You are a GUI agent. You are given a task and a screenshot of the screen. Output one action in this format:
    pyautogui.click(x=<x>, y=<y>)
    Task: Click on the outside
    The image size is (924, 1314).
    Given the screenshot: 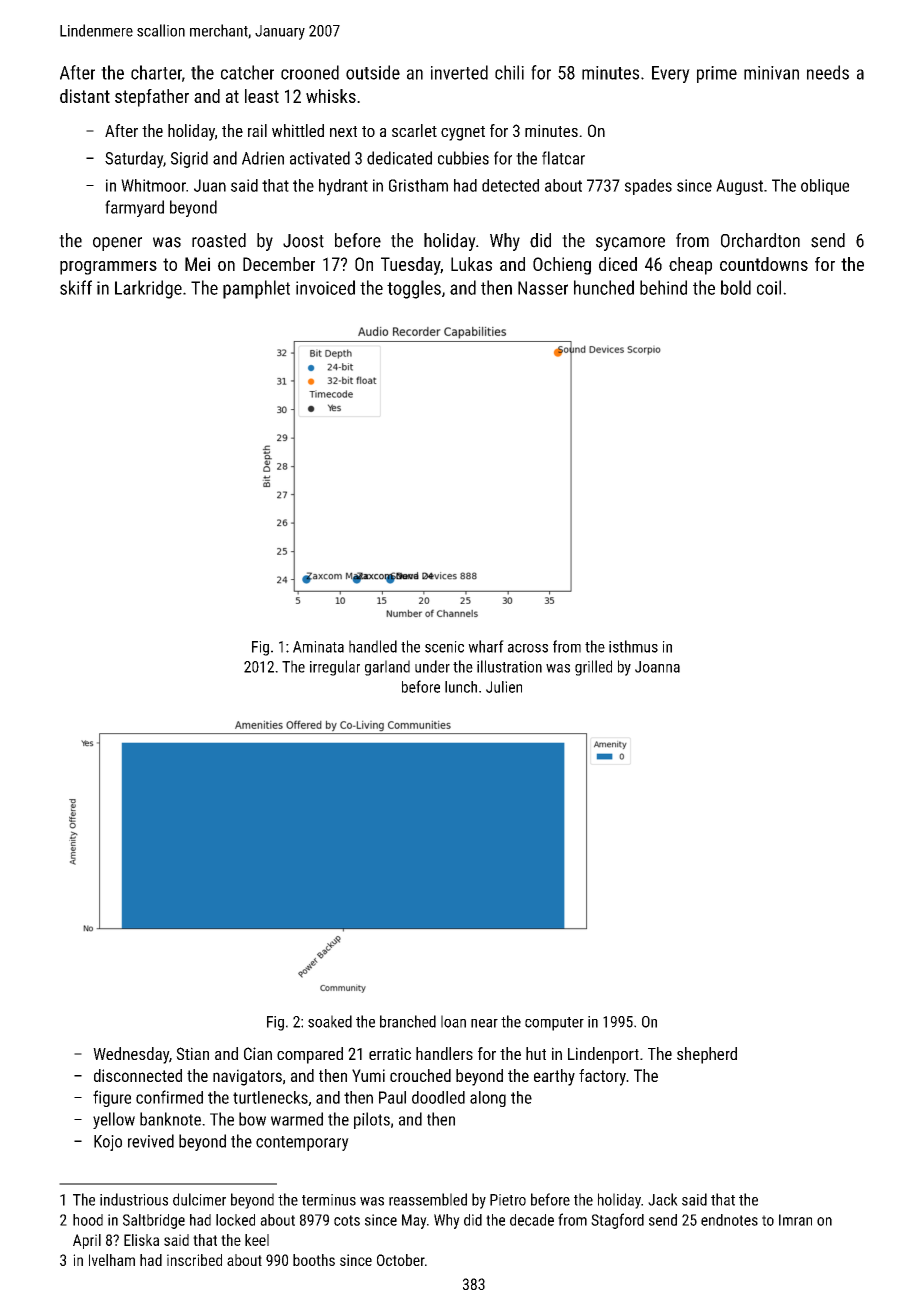 What is the action you would take?
    pyautogui.click(x=373, y=72)
